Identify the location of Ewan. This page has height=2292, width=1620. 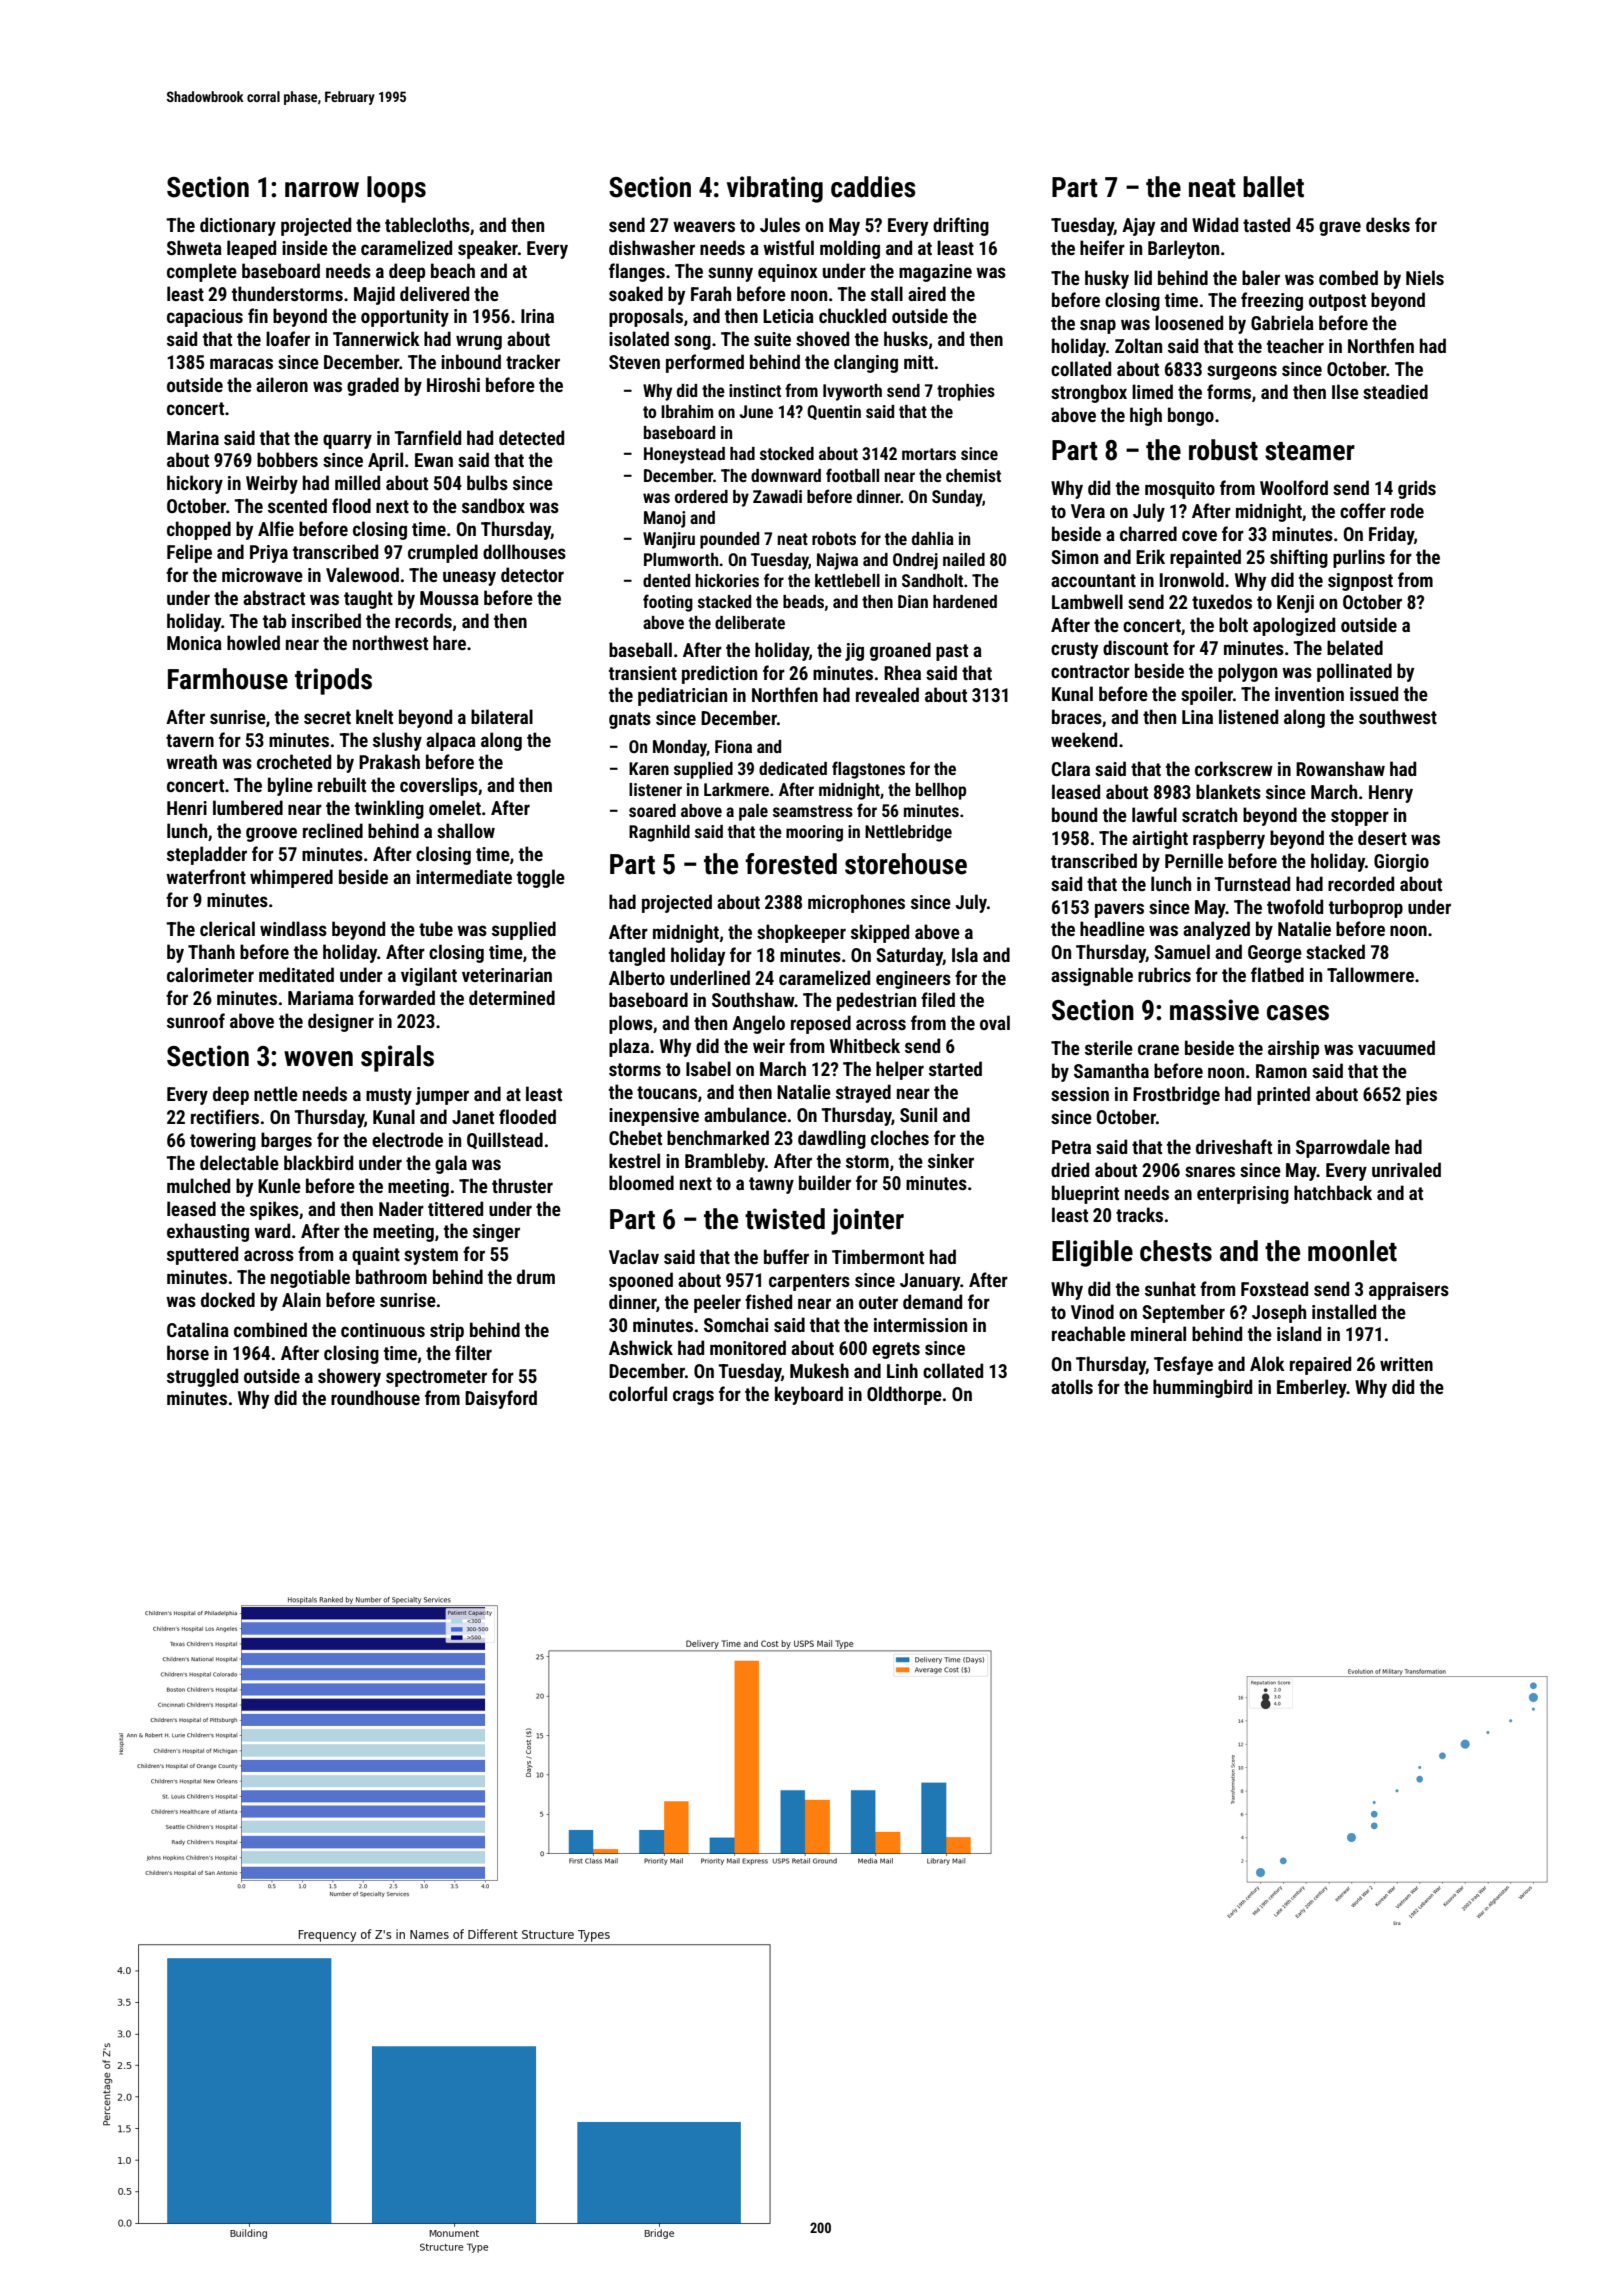
(434, 460).
